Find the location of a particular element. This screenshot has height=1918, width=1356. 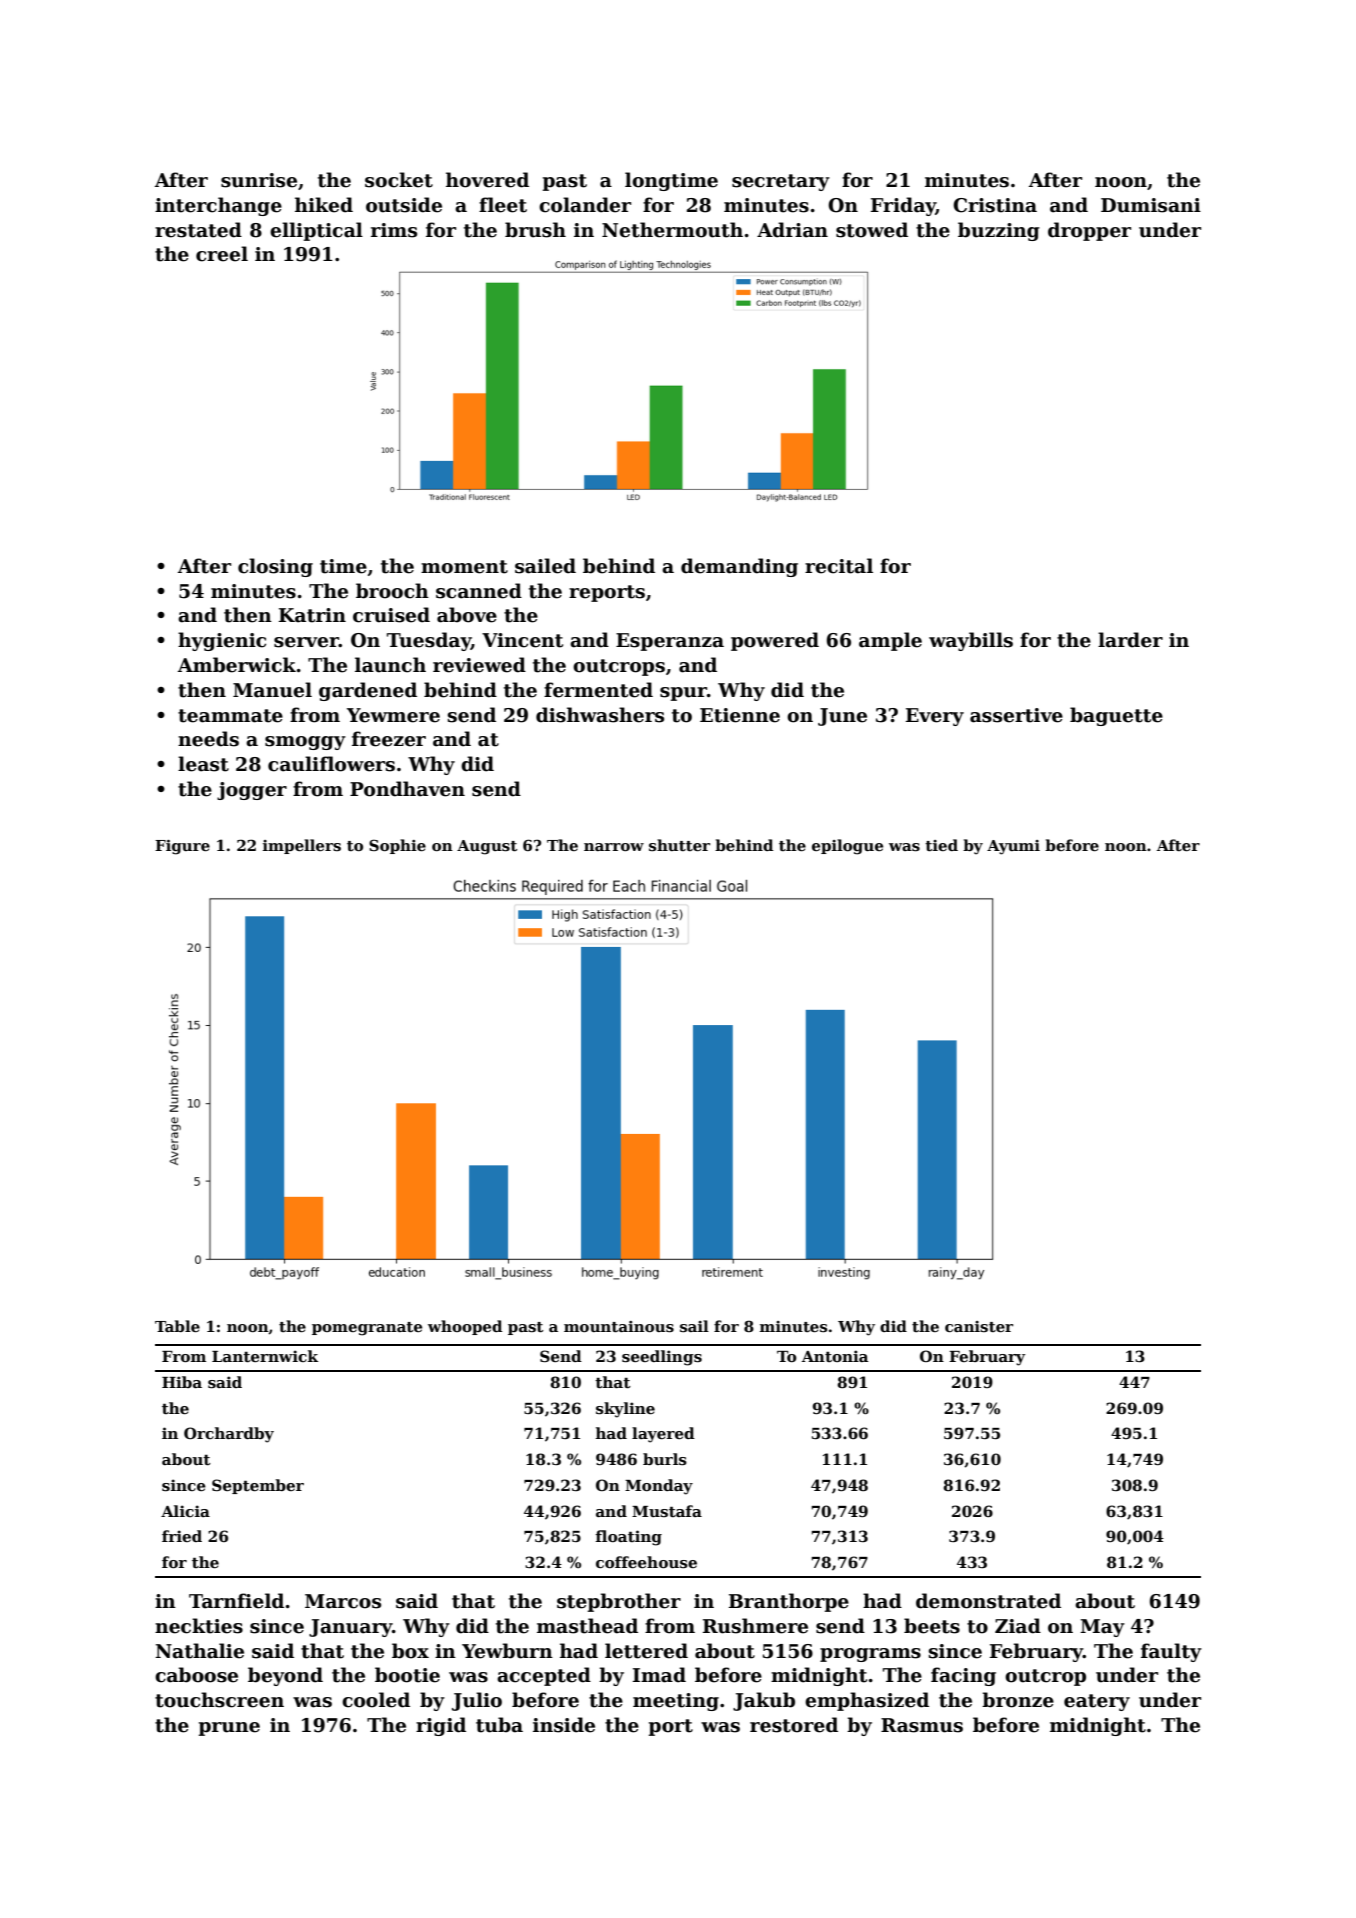

Nethermouth is located at coordinates (672, 230).
